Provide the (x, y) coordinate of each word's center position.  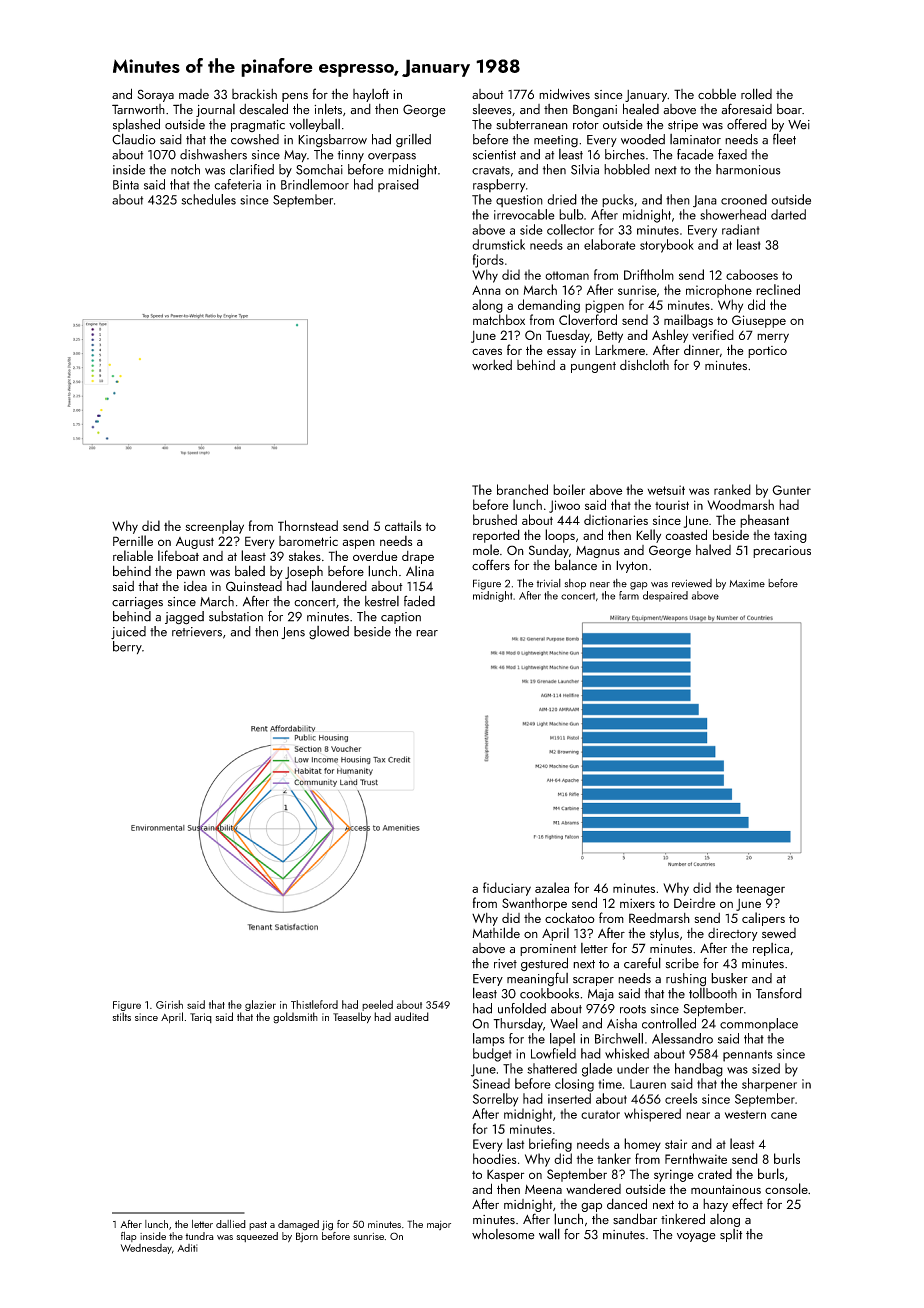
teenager (760, 890)
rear (427, 633)
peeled (377, 1005)
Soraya (156, 95)
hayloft (371, 95)
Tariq (201, 1018)
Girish (169, 1004)
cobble (717, 94)
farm (629, 595)
